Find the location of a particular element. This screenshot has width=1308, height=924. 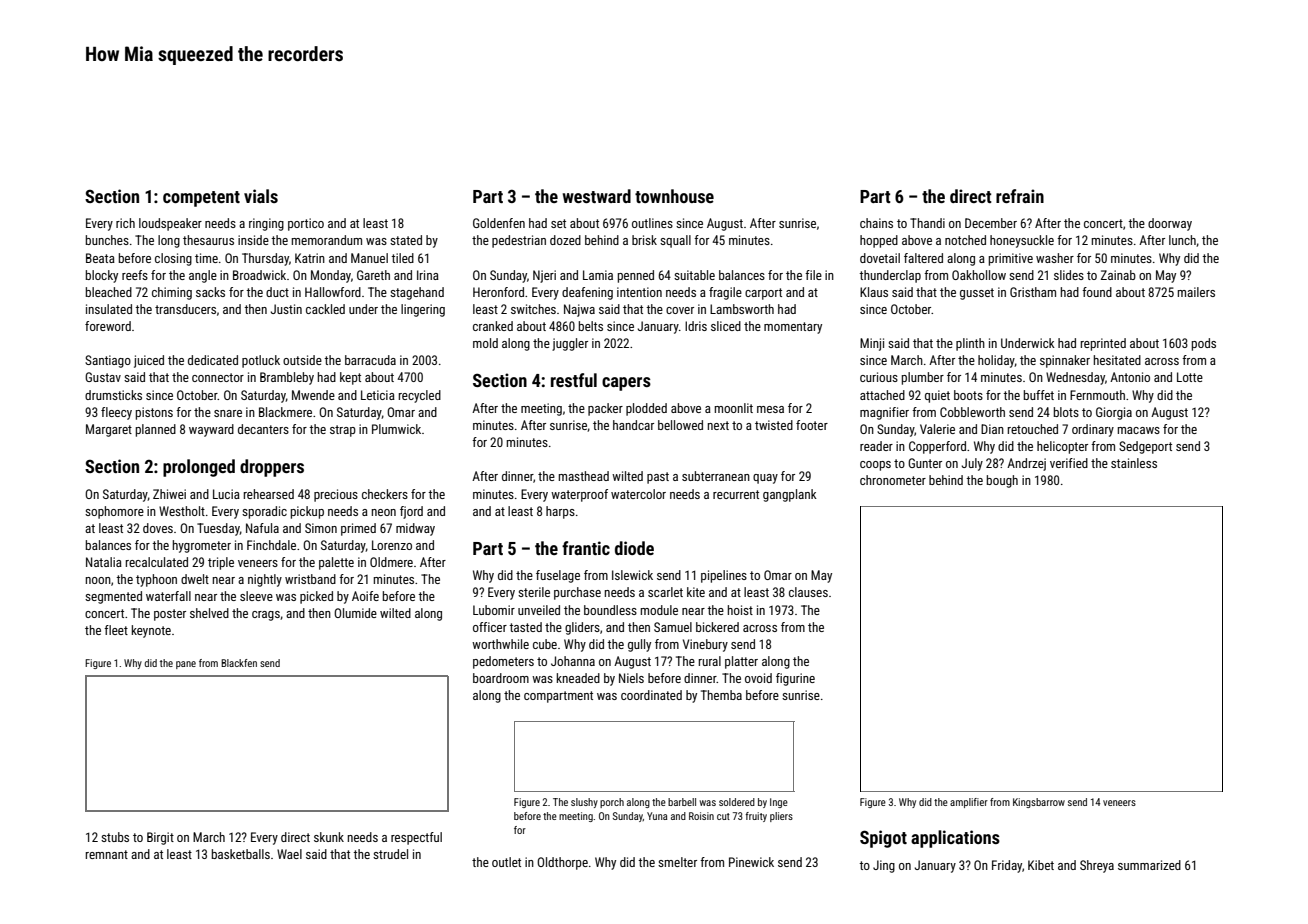

squall is located at coordinates (675, 241).
